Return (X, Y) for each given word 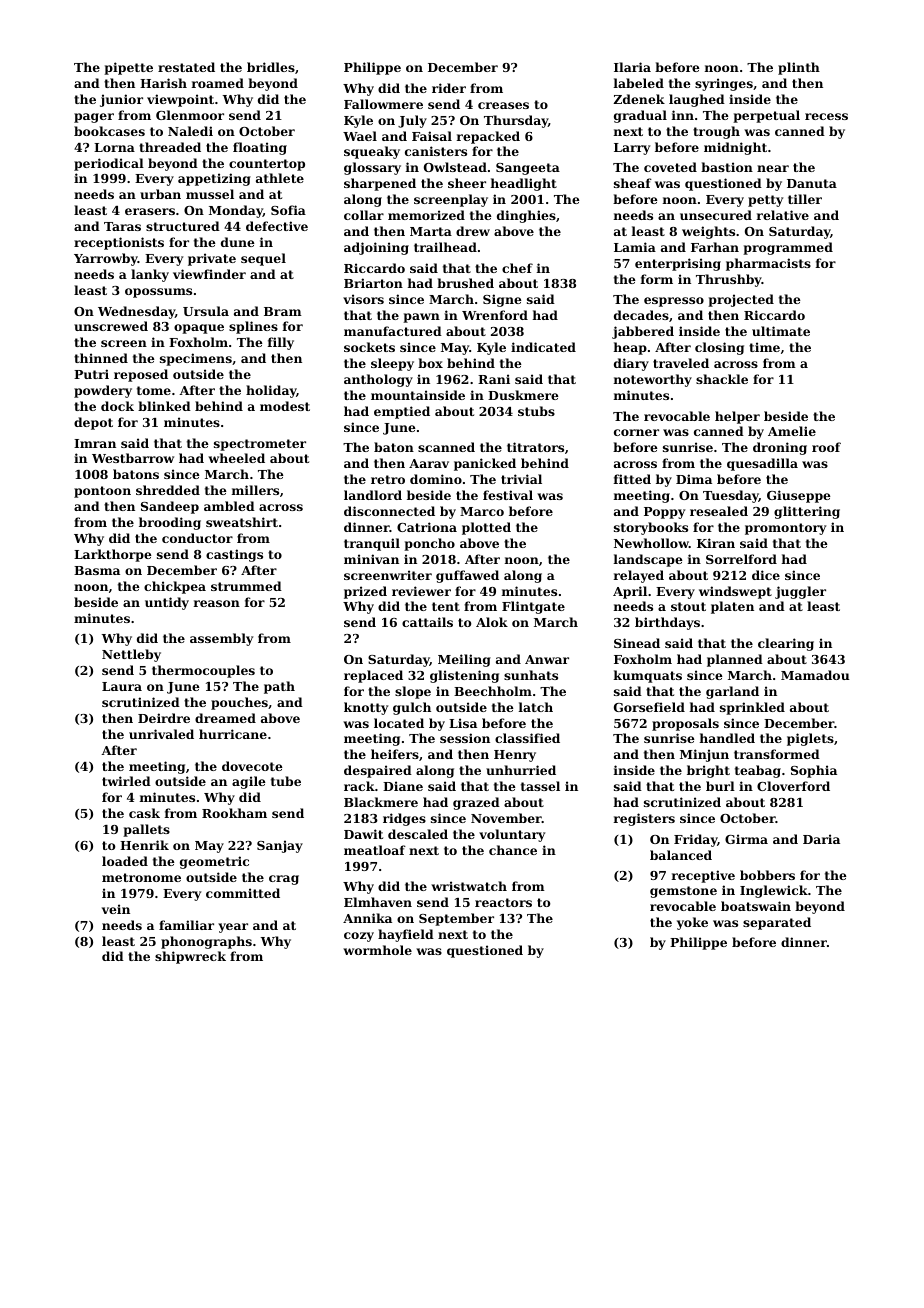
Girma (746, 839)
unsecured (716, 215)
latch (536, 707)
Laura (122, 686)
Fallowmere (383, 104)
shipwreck (190, 957)
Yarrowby (106, 259)
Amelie (792, 431)
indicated (543, 347)
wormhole (377, 950)
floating (260, 148)
